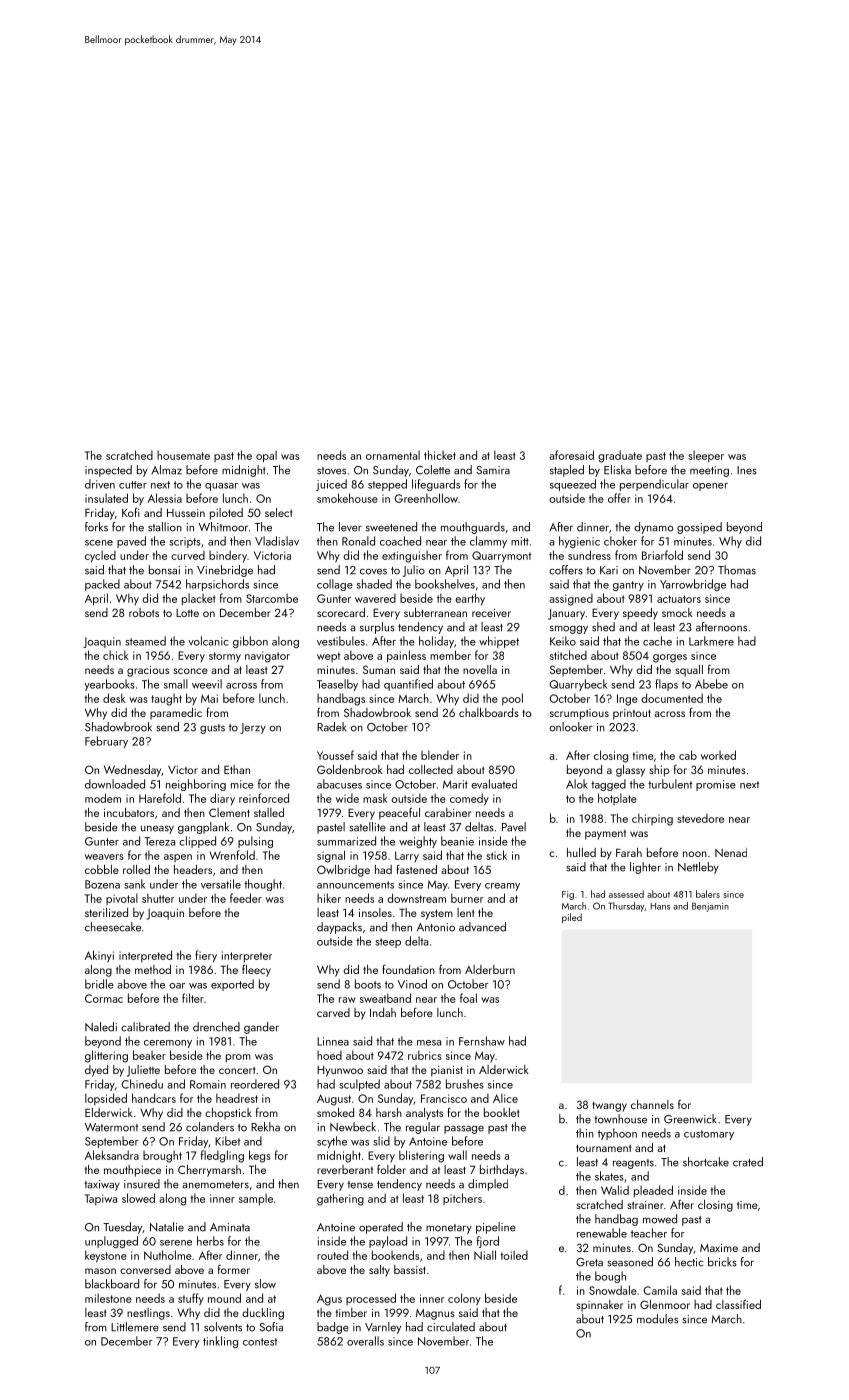 This screenshot has height=1400, width=849. I want to click on Littlemere, so click(135, 1327).
